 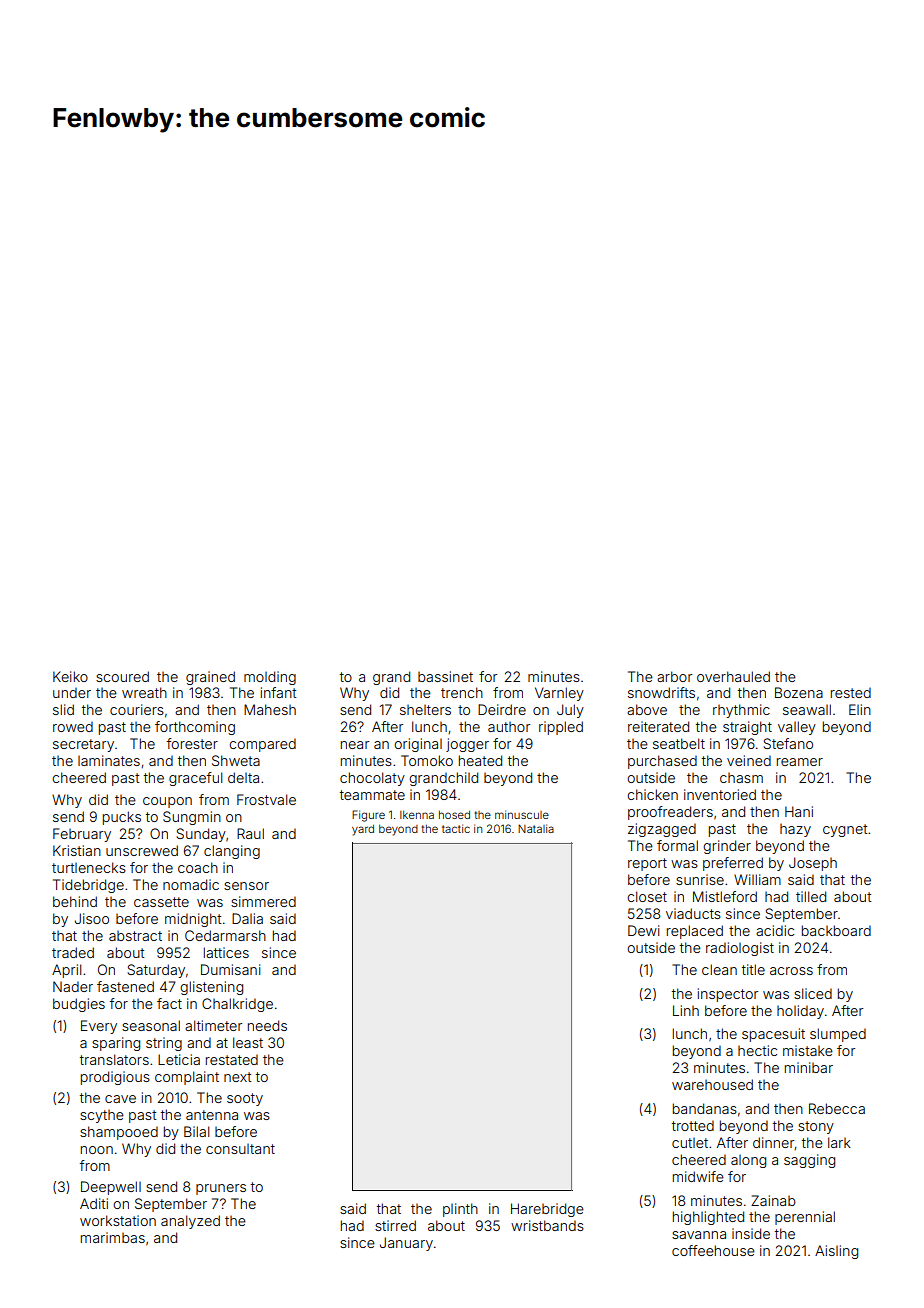 I want to click on forthcoming, so click(x=195, y=728).
